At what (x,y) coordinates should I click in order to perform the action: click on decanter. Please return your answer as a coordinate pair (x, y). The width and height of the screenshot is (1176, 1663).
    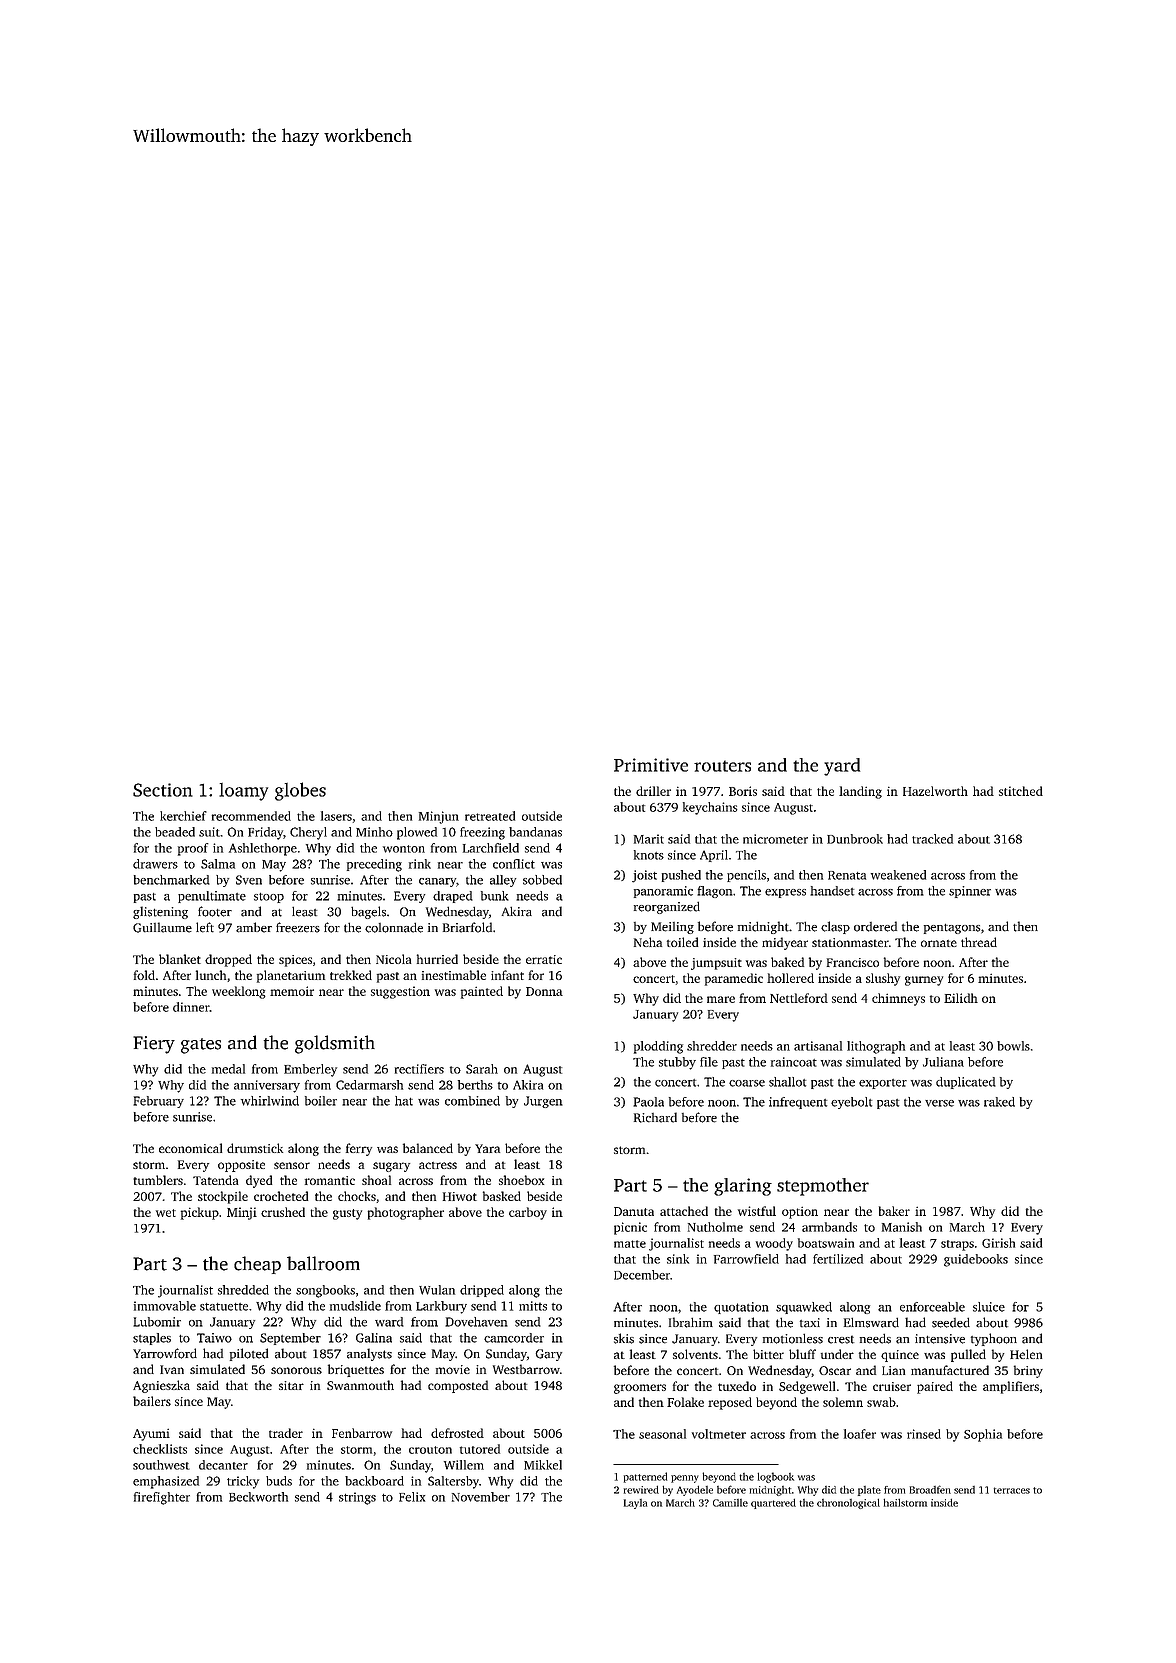
    Looking at the image, I should click on (223, 1465).
